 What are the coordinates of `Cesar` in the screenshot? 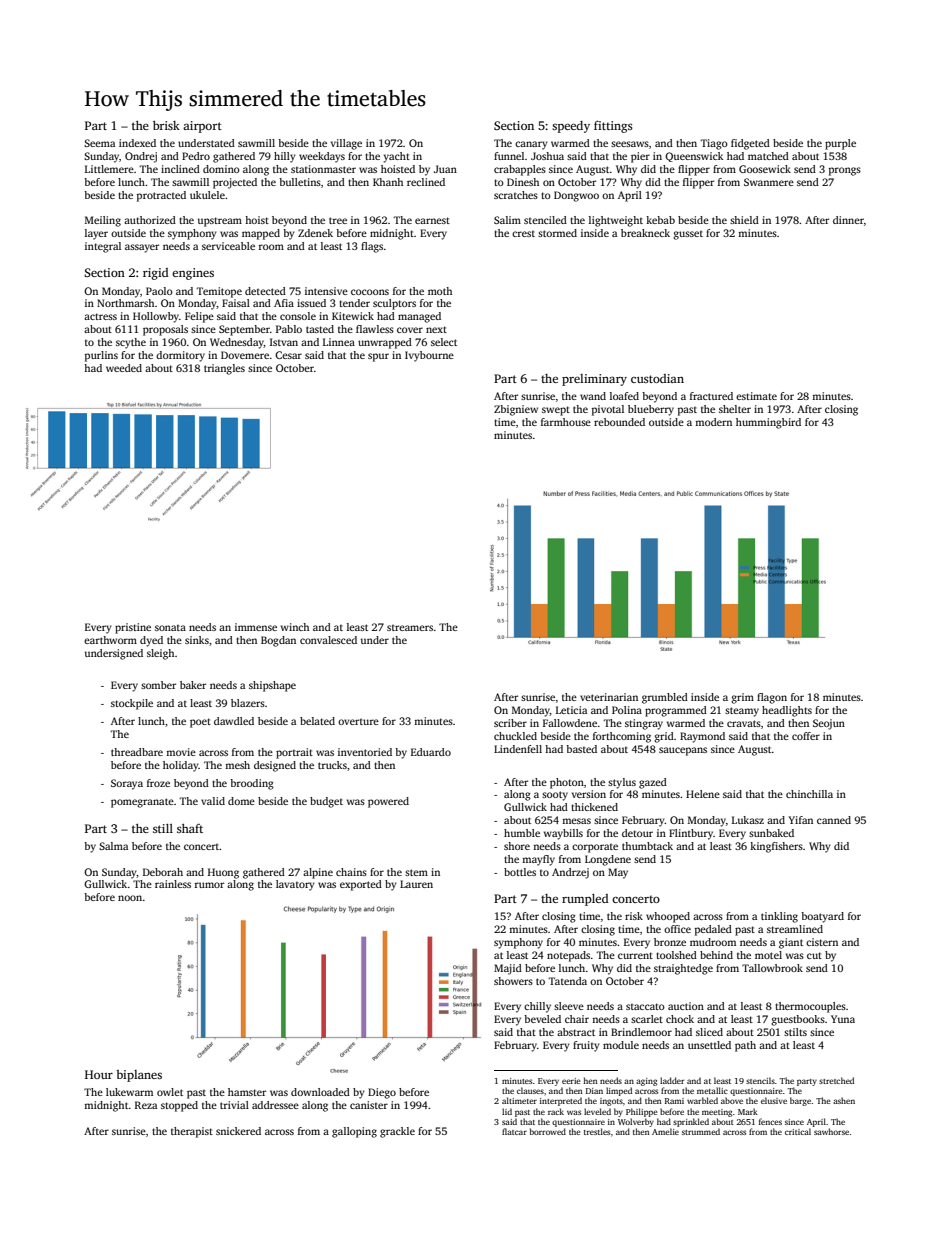 It's located at (288, 355).
